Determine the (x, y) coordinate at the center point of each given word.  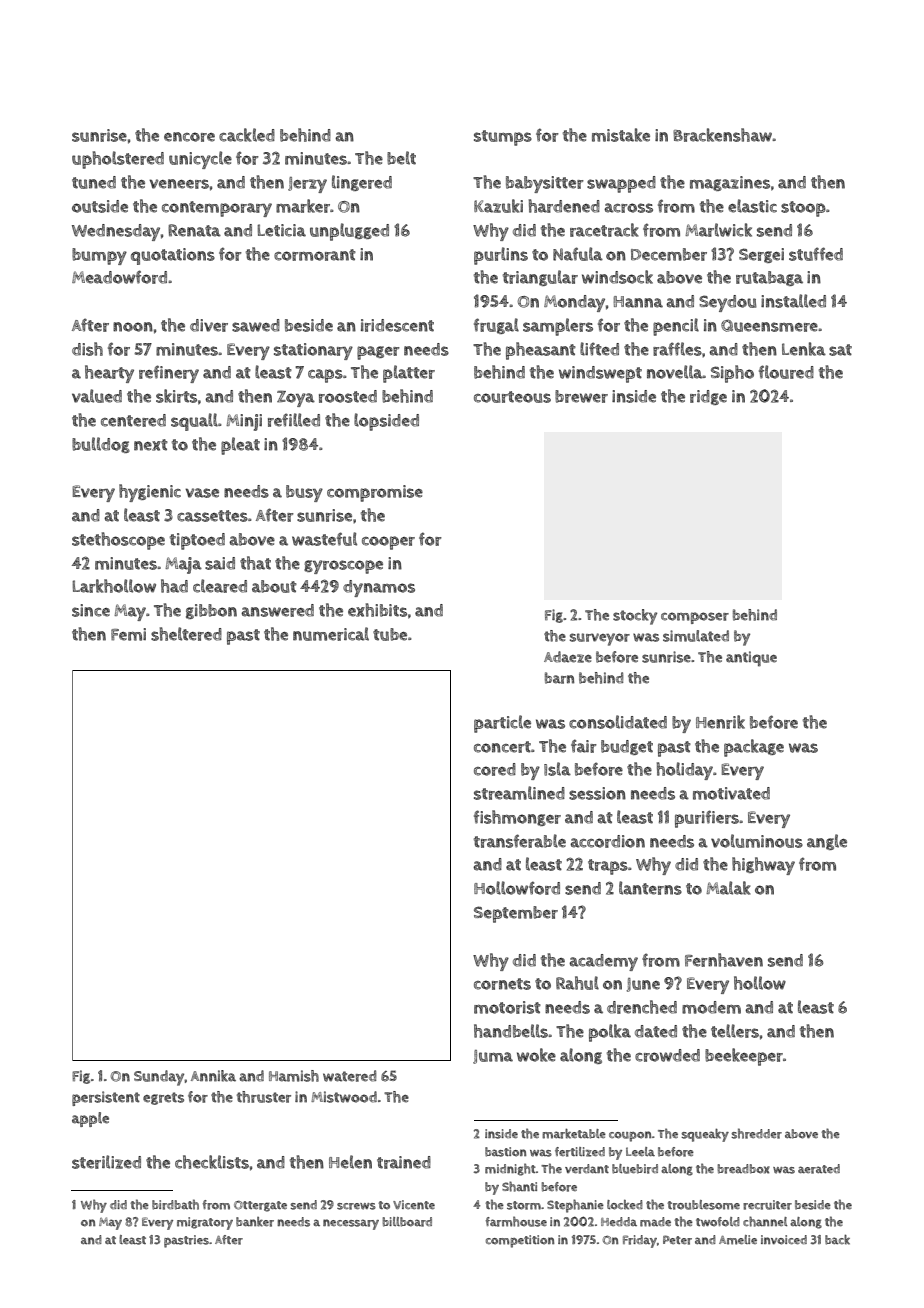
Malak (728, 888)
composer (695, 618)
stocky (635, 617)
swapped (621, 184)
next (151, 445)
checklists (212, 1162)
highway (763, 866)
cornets (502, 984)
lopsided (386, 422)
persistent (106, 1098)
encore (189, 137)
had (174, 586)
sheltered (186, 634)
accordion (607, 841)
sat (840, 350)
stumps (503, 138)
